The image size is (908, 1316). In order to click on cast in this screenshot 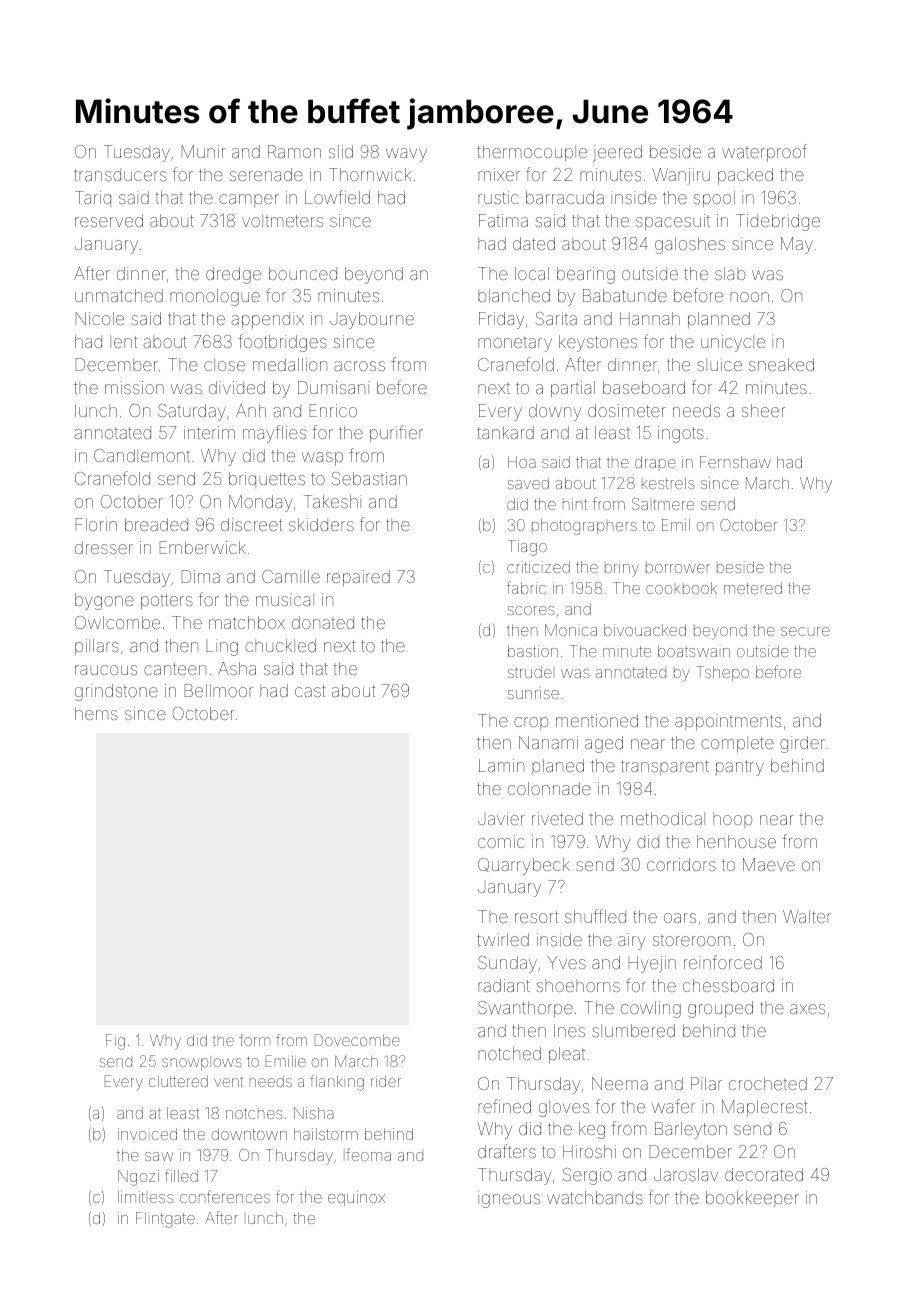, I will do `click(310, 691)`.
